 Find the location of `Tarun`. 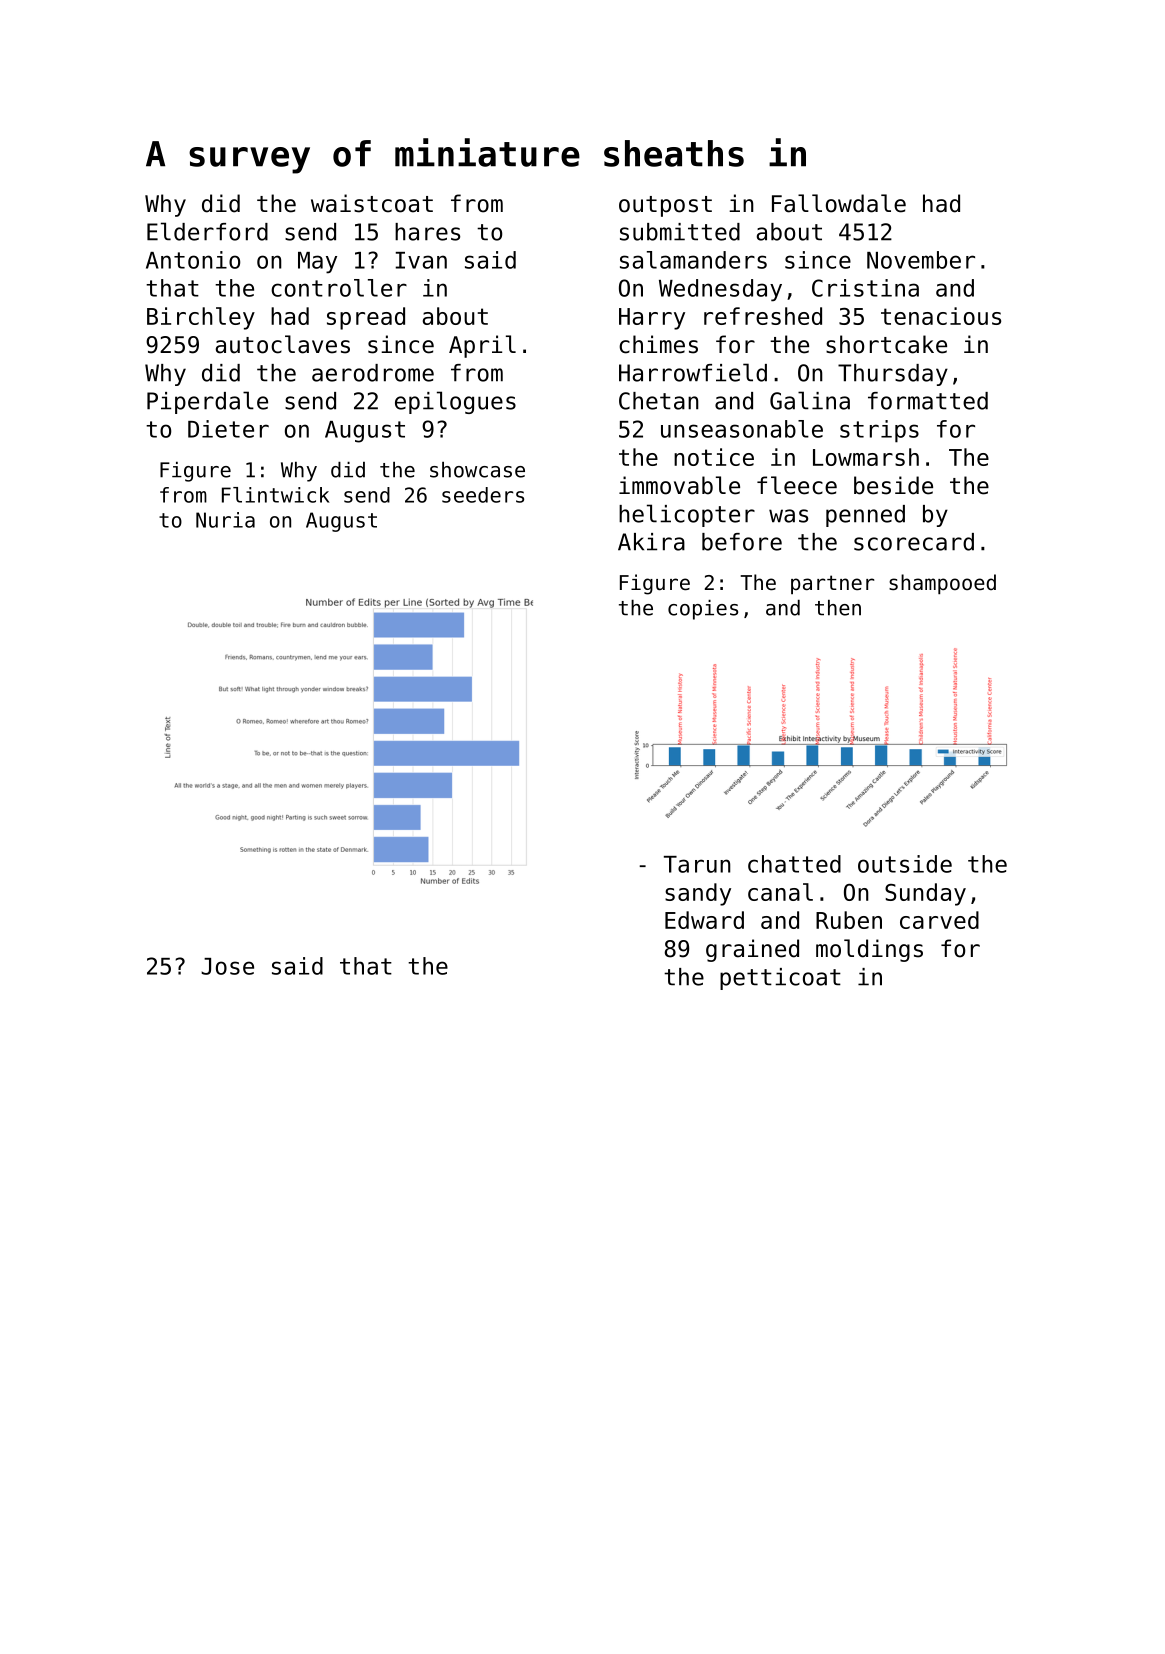

Tarun is located at coordinates (697, 864).
